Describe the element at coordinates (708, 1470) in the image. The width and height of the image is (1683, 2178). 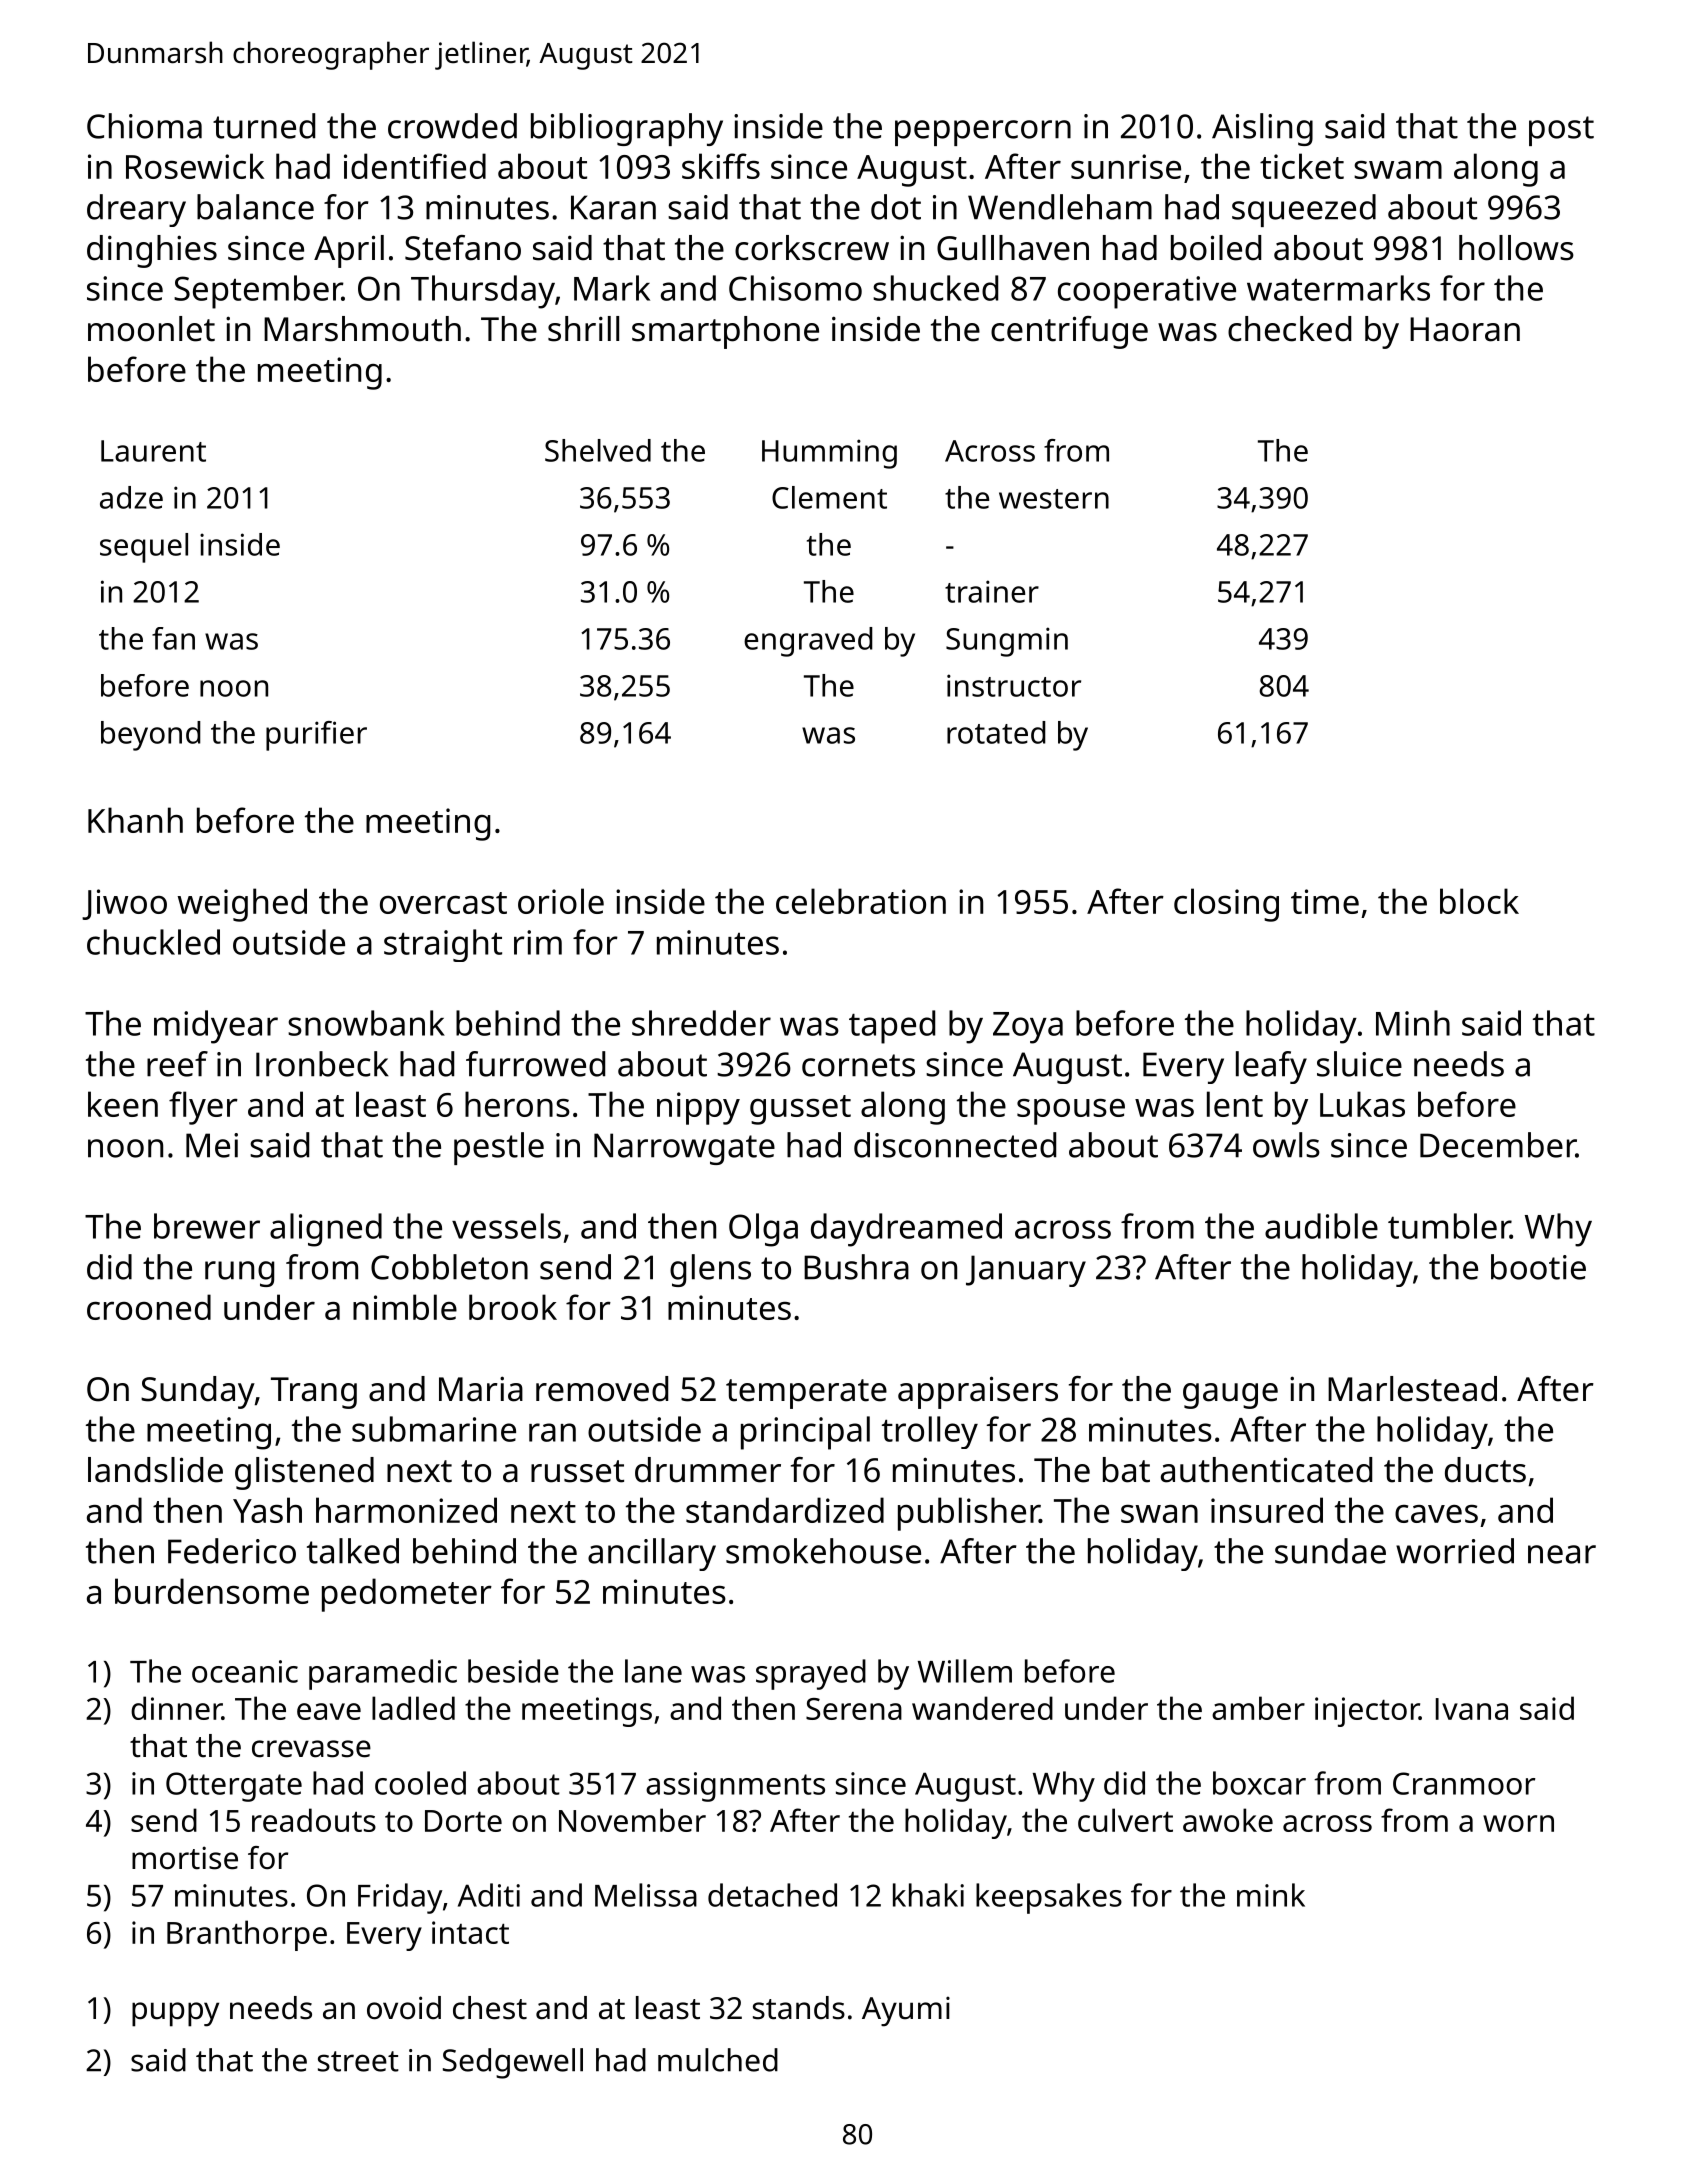
I see `drummer` at that location.
